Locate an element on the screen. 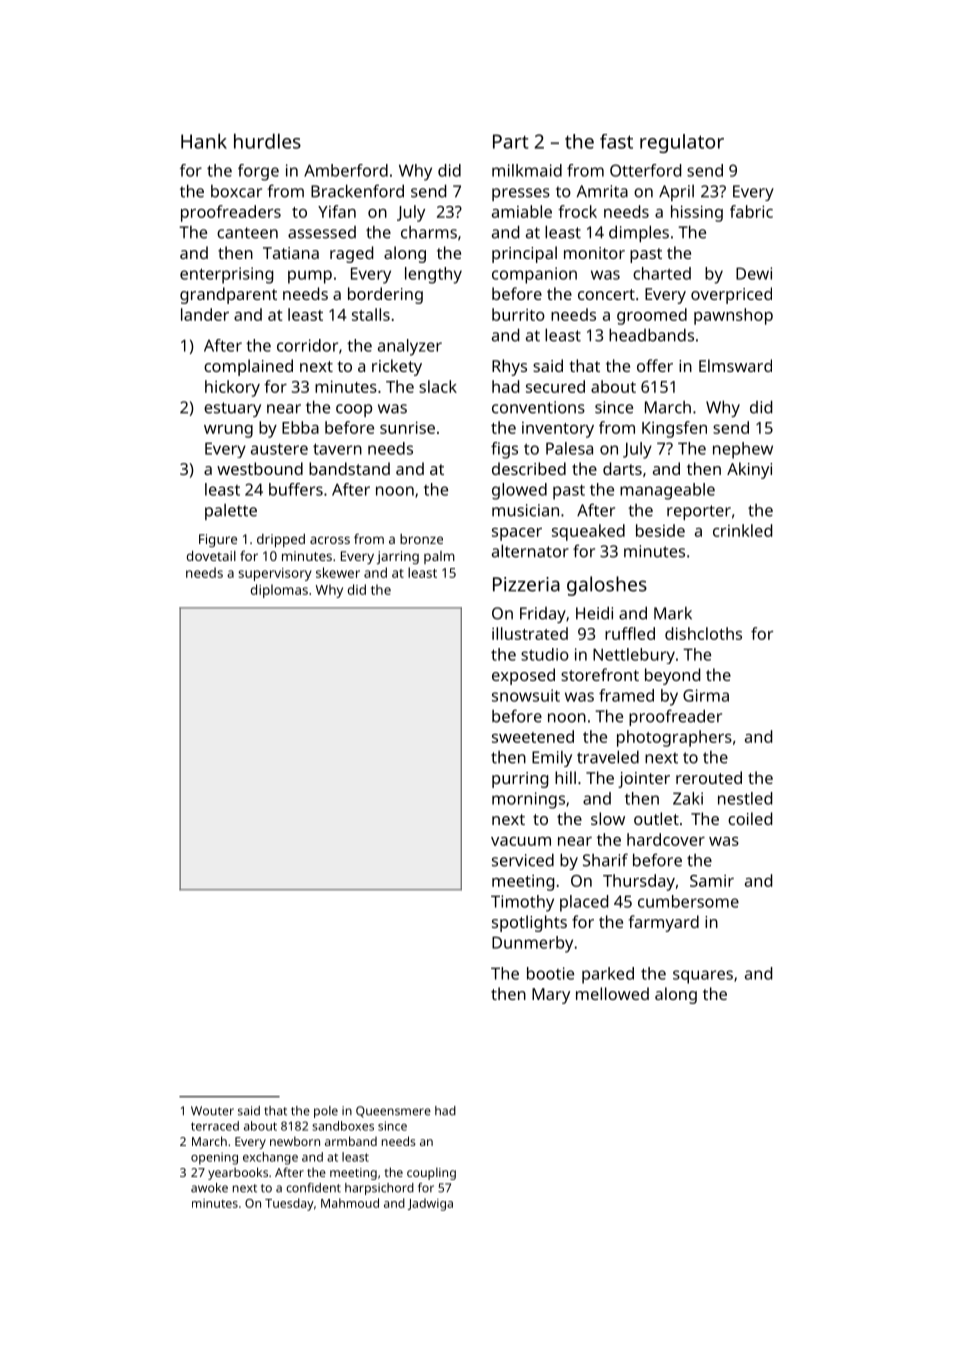  Pizzeria is located at coordinates (526, 584).
